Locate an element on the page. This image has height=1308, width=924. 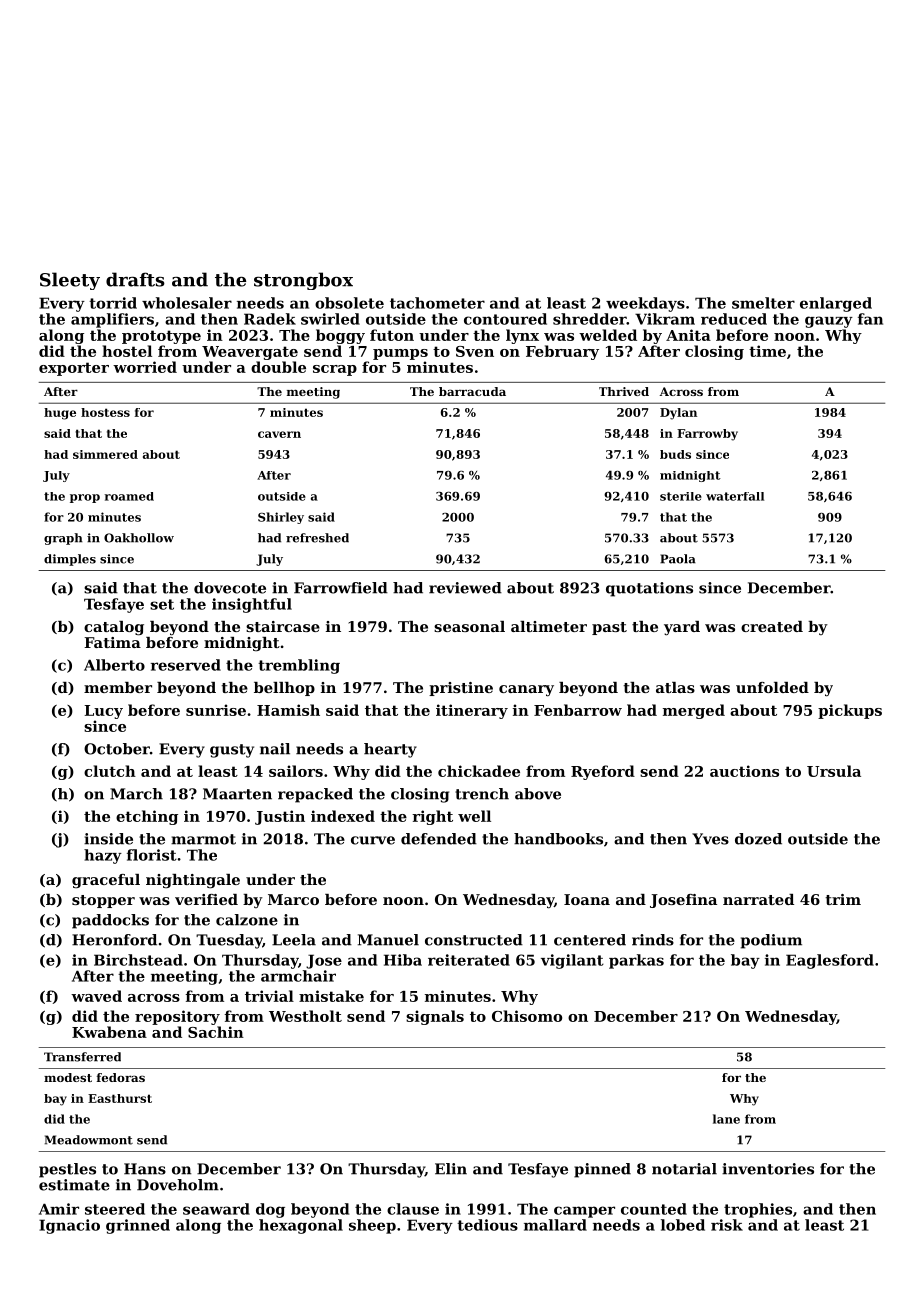
Eaglesford is located at coordinates (830, 961).
